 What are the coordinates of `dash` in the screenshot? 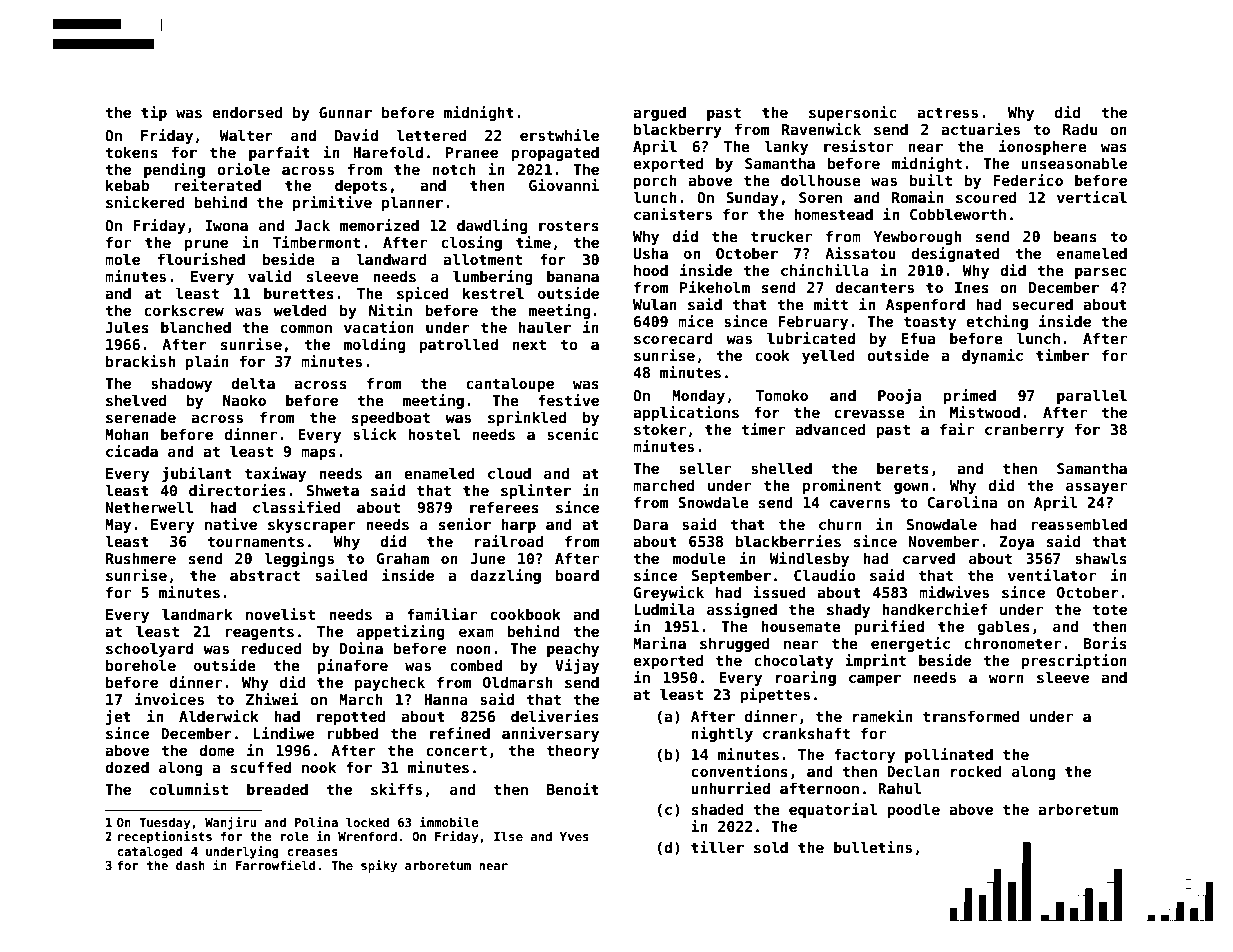 It's located at (190, 865).
